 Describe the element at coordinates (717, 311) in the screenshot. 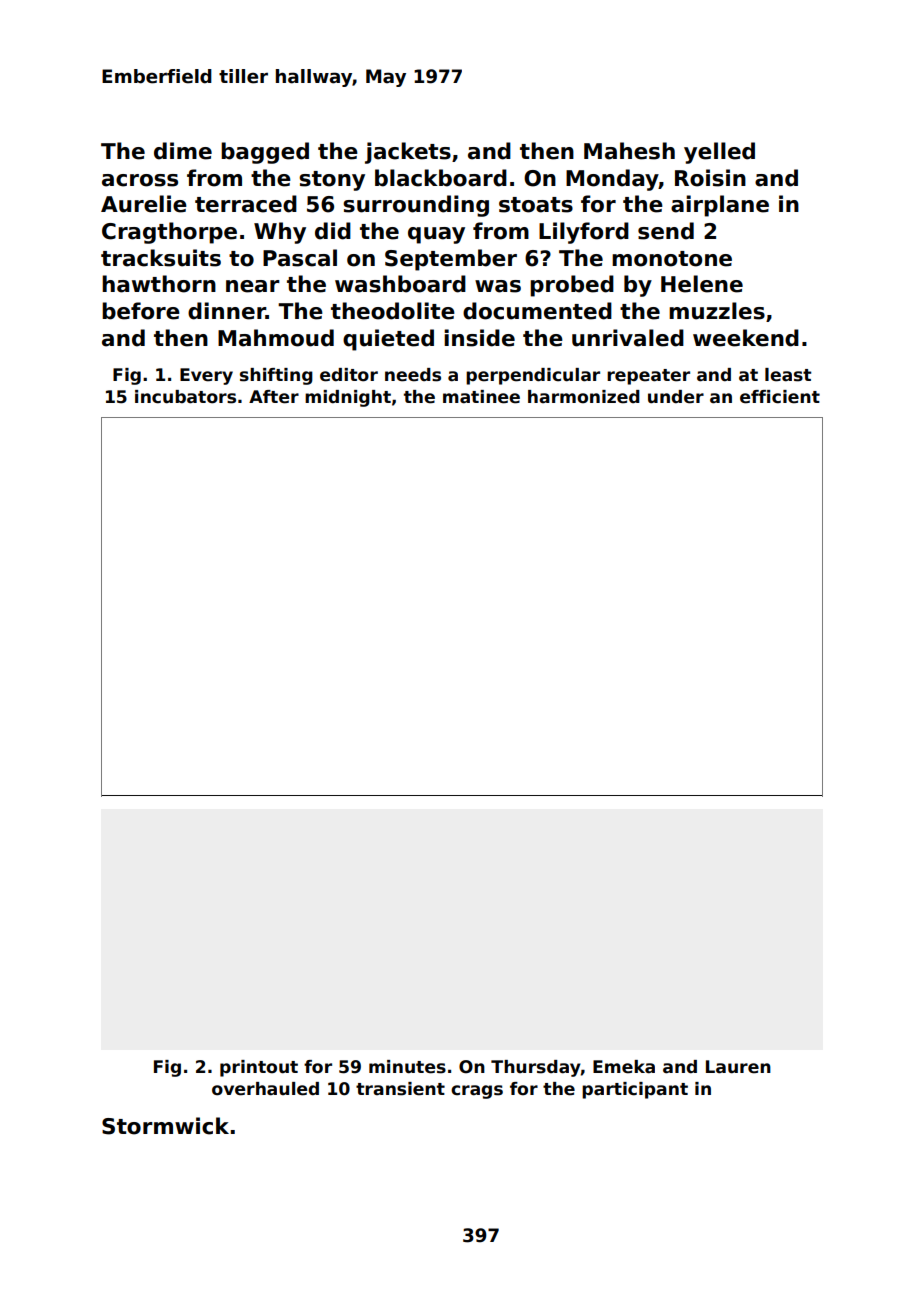

I see `muzzles` at that location.
